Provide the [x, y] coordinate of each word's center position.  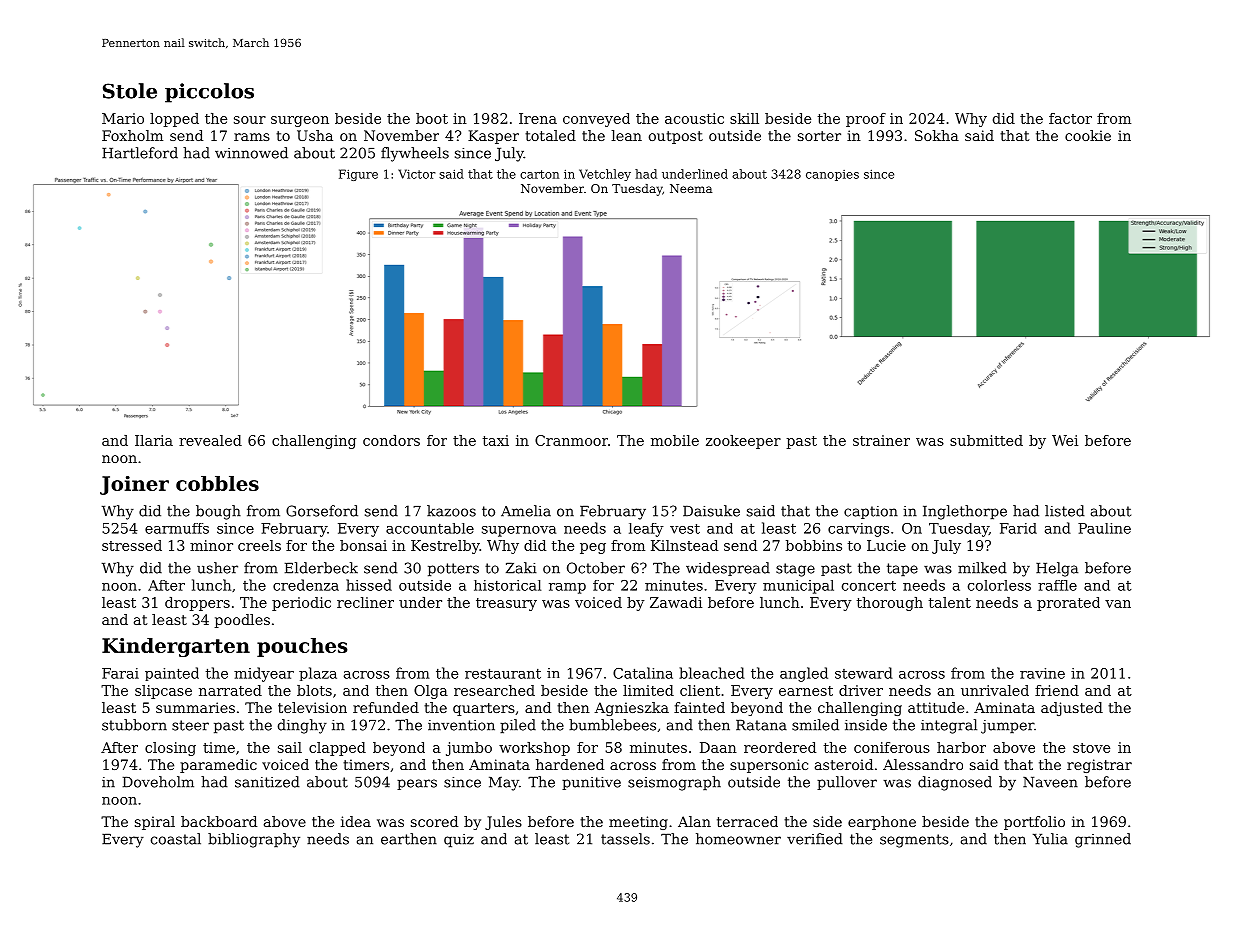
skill [744, 118]
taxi [496, 440]
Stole [130, 91]
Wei [1065, 440]
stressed [132, 545]
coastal [176, 839]
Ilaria [154, 440]
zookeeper [743, 442]
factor [1070, 118]
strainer [881, 440]
